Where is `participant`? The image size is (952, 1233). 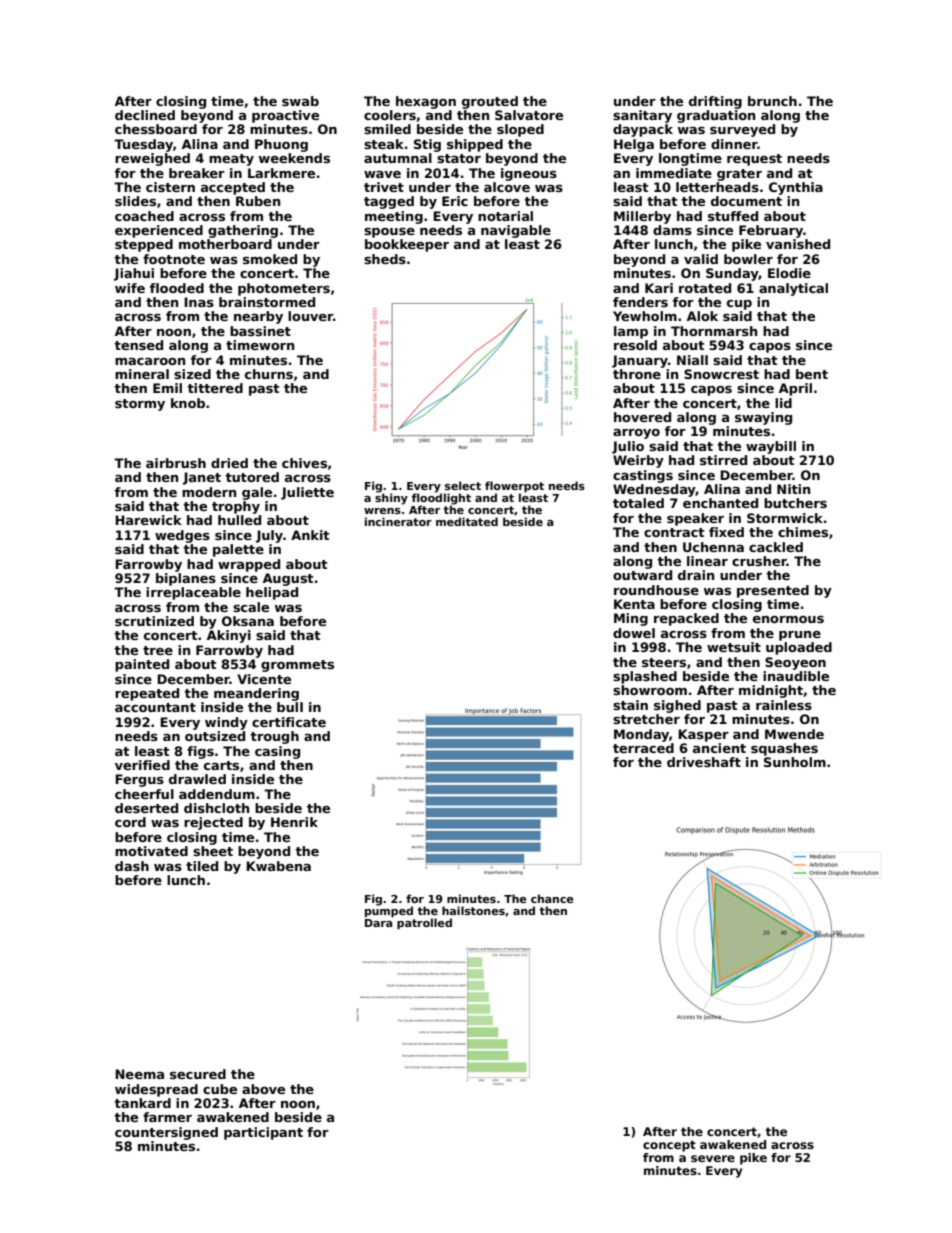 participant is located at coordinates (263, 1133).
